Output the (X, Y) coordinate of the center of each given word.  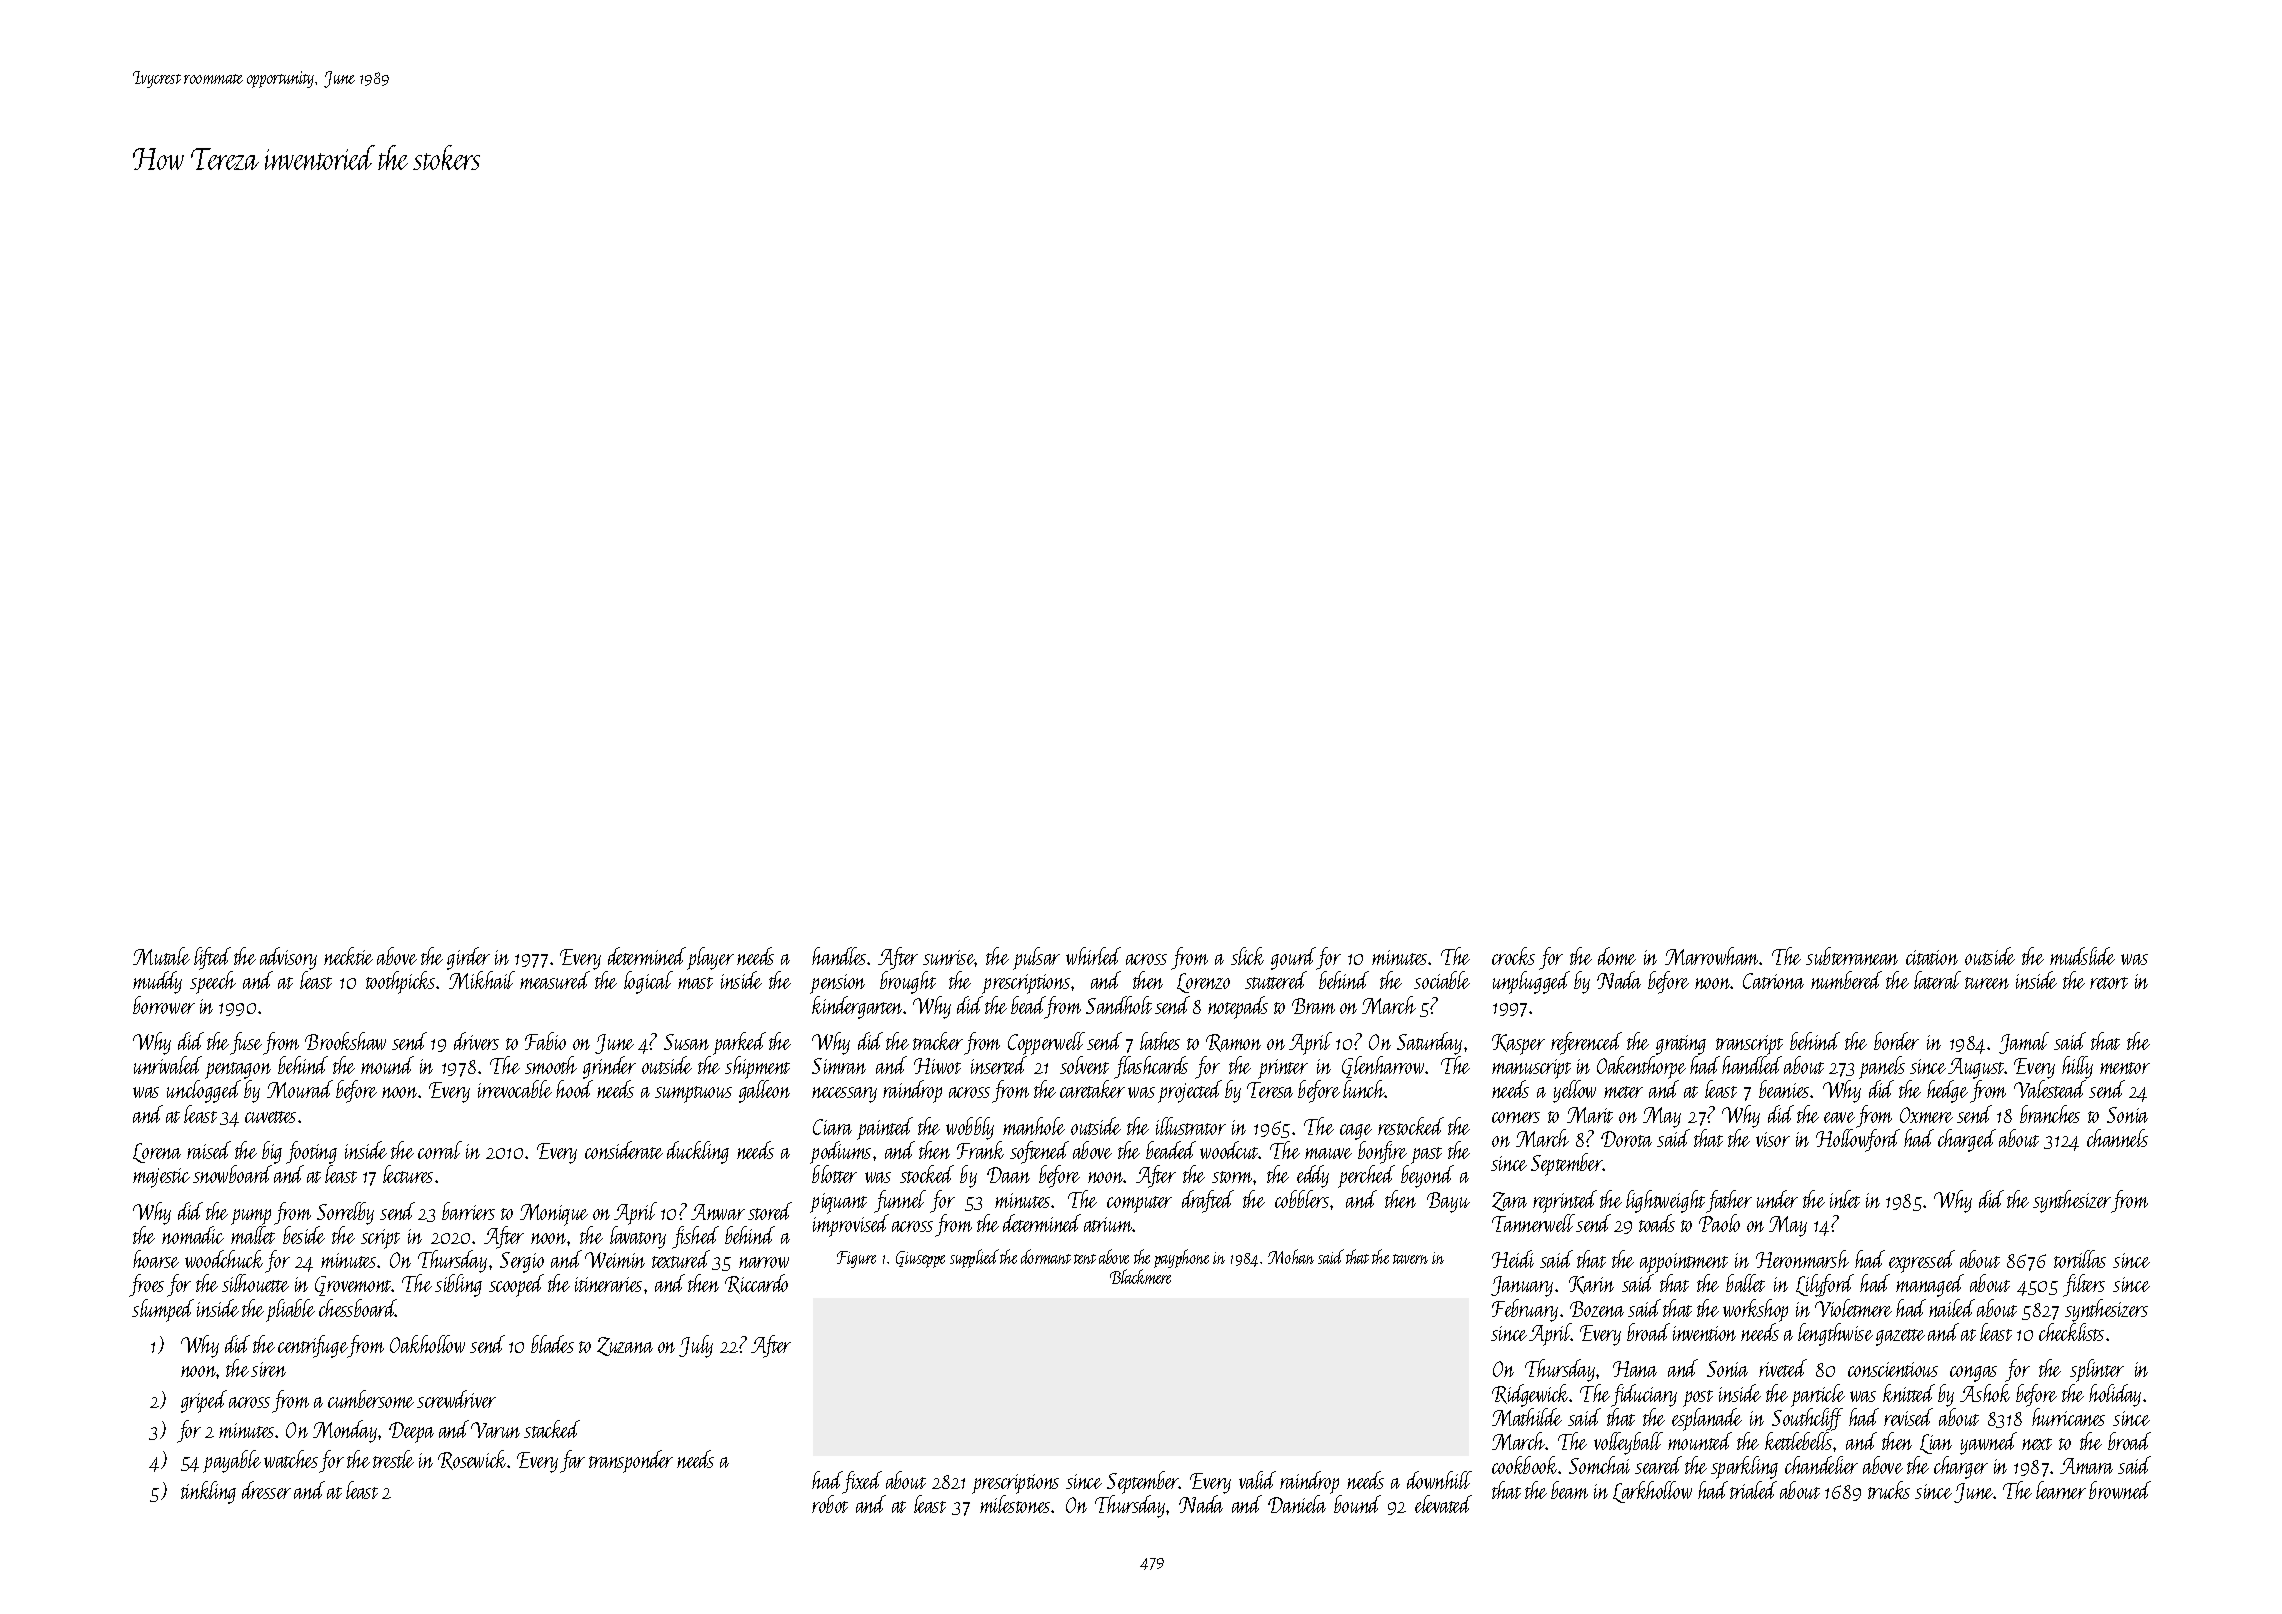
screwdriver (456, 1399)
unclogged (203, 1092)
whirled (1093, 956)
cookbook (1525, 1465)
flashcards (1151, 1067)
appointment (1684, 1264)
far (572, 1461)
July (696, 1346)
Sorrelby (345, 1213)
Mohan (1291, 1256)
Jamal (2024, 1043)
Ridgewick (1531, 1395)
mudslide (2082, 956)
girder (468, 958)
